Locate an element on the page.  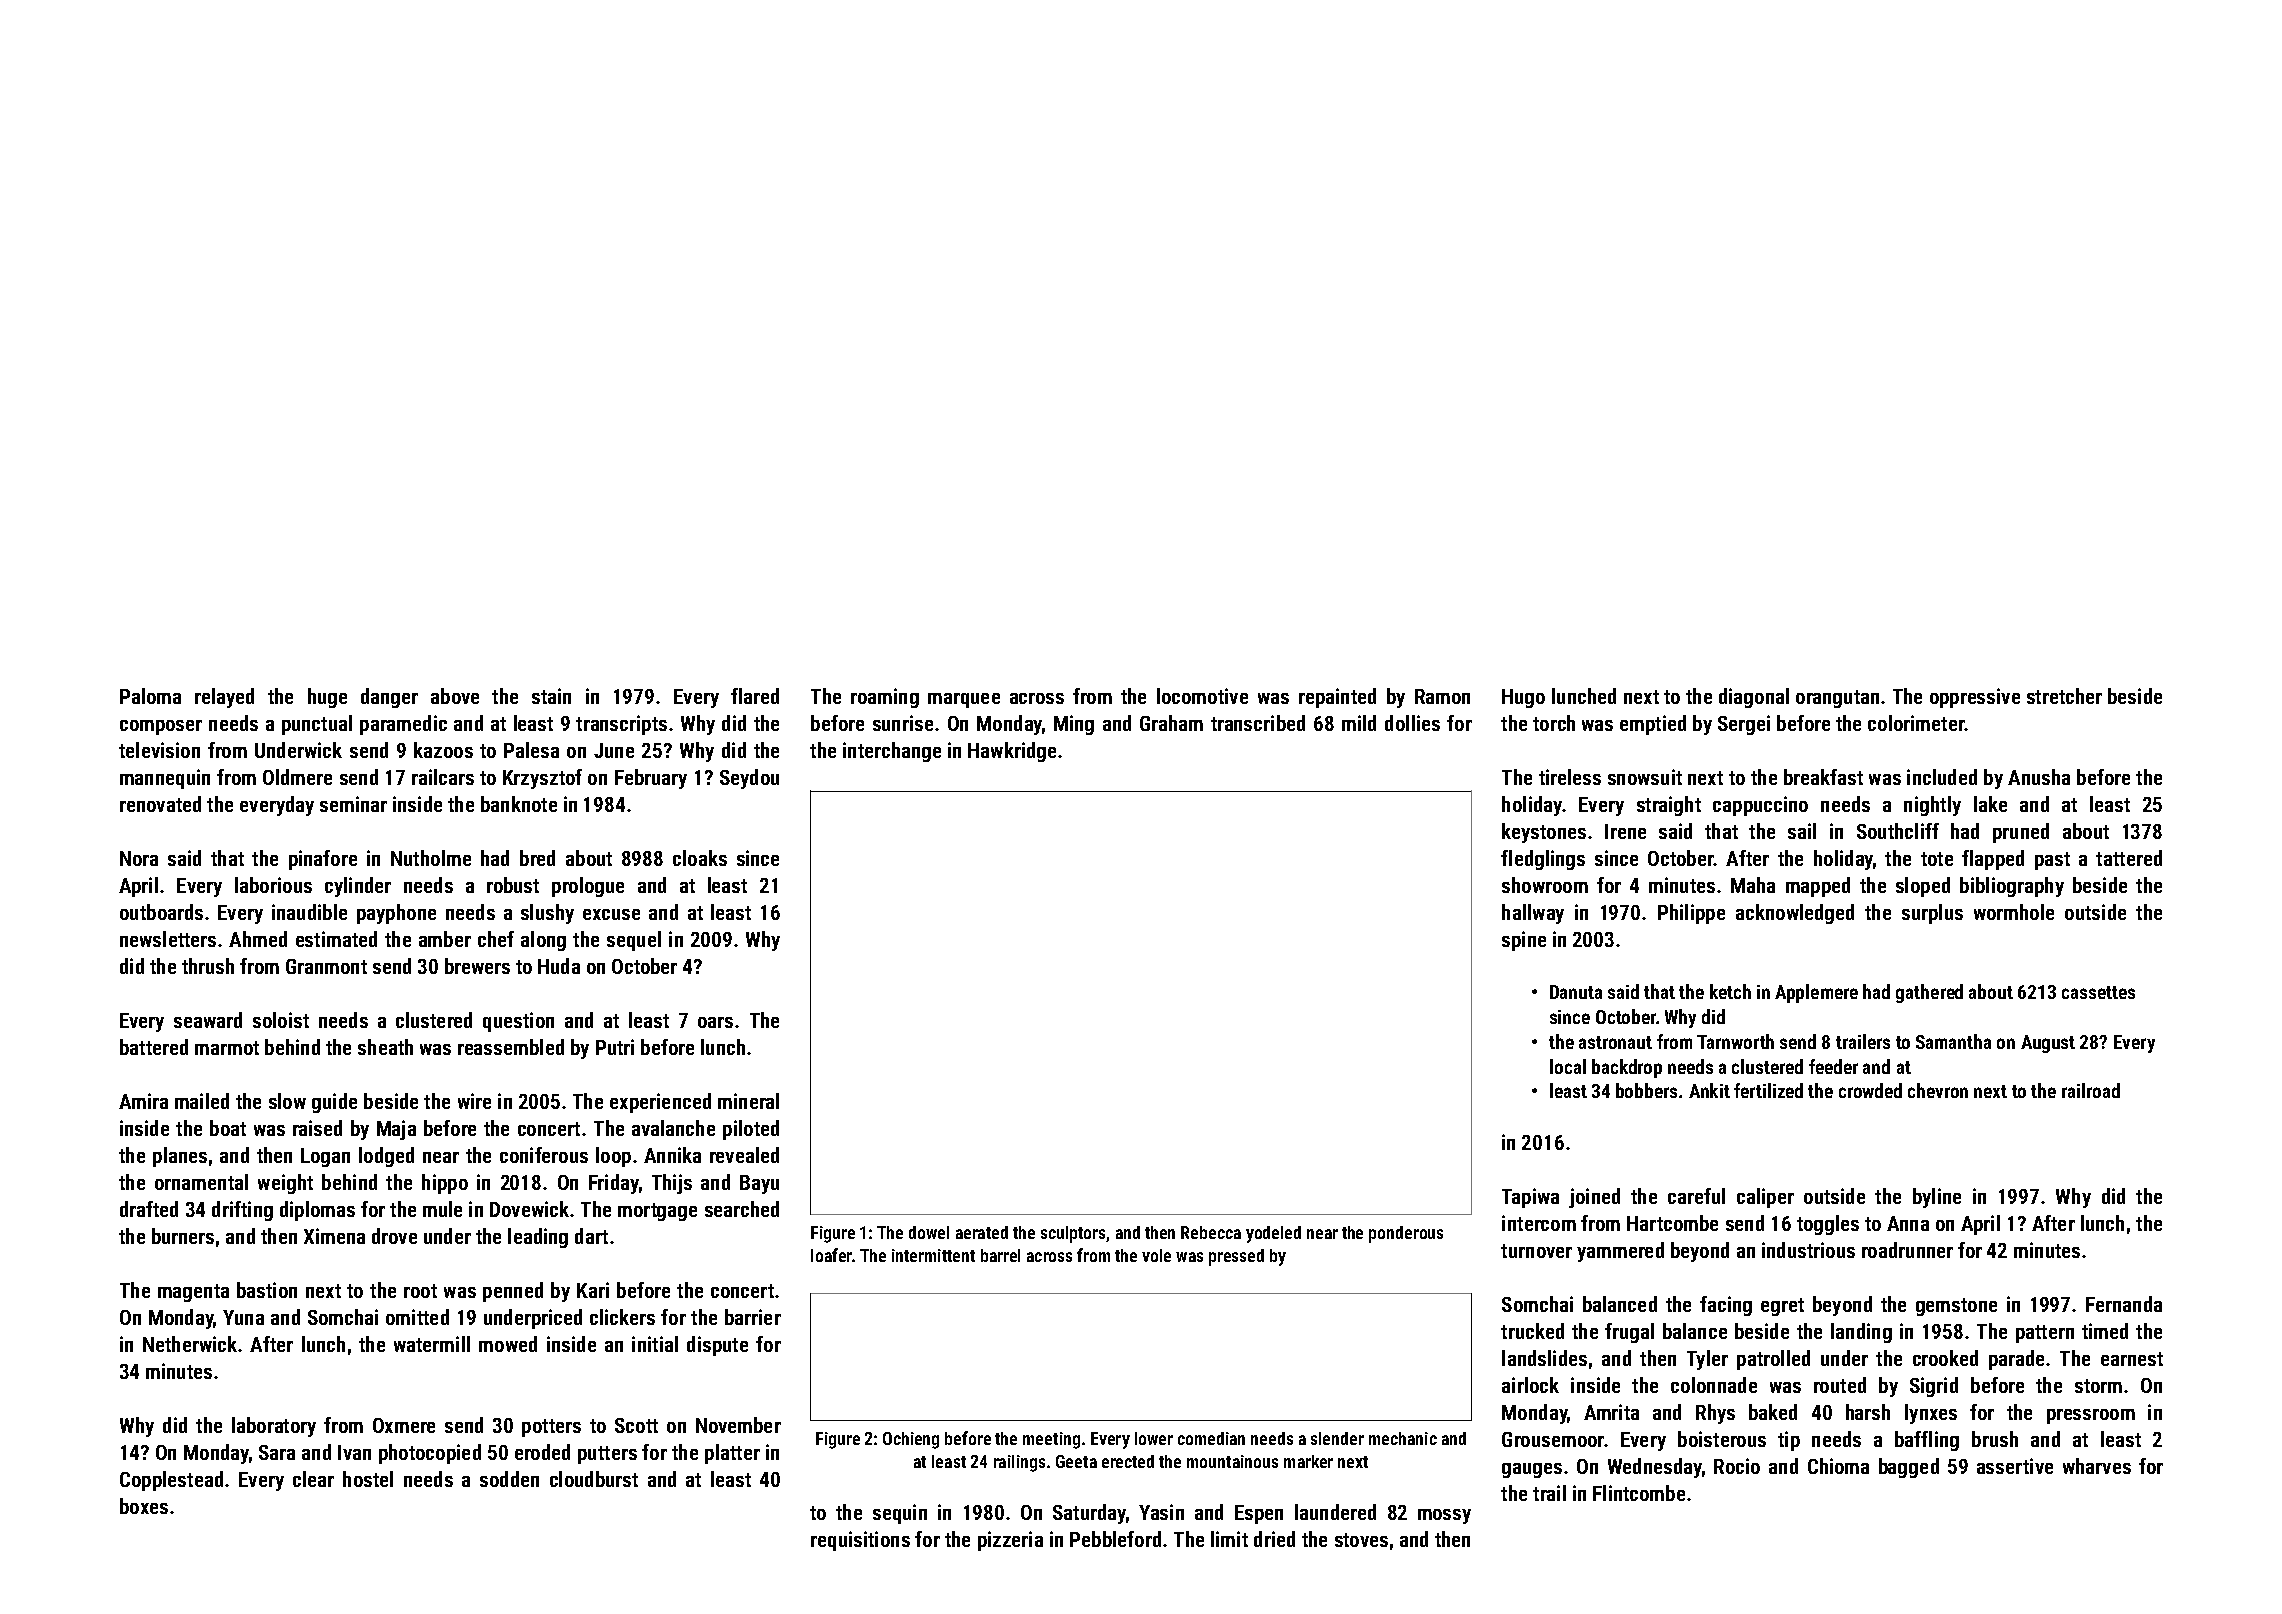
eroded is located at coordinates (542, 1452).
